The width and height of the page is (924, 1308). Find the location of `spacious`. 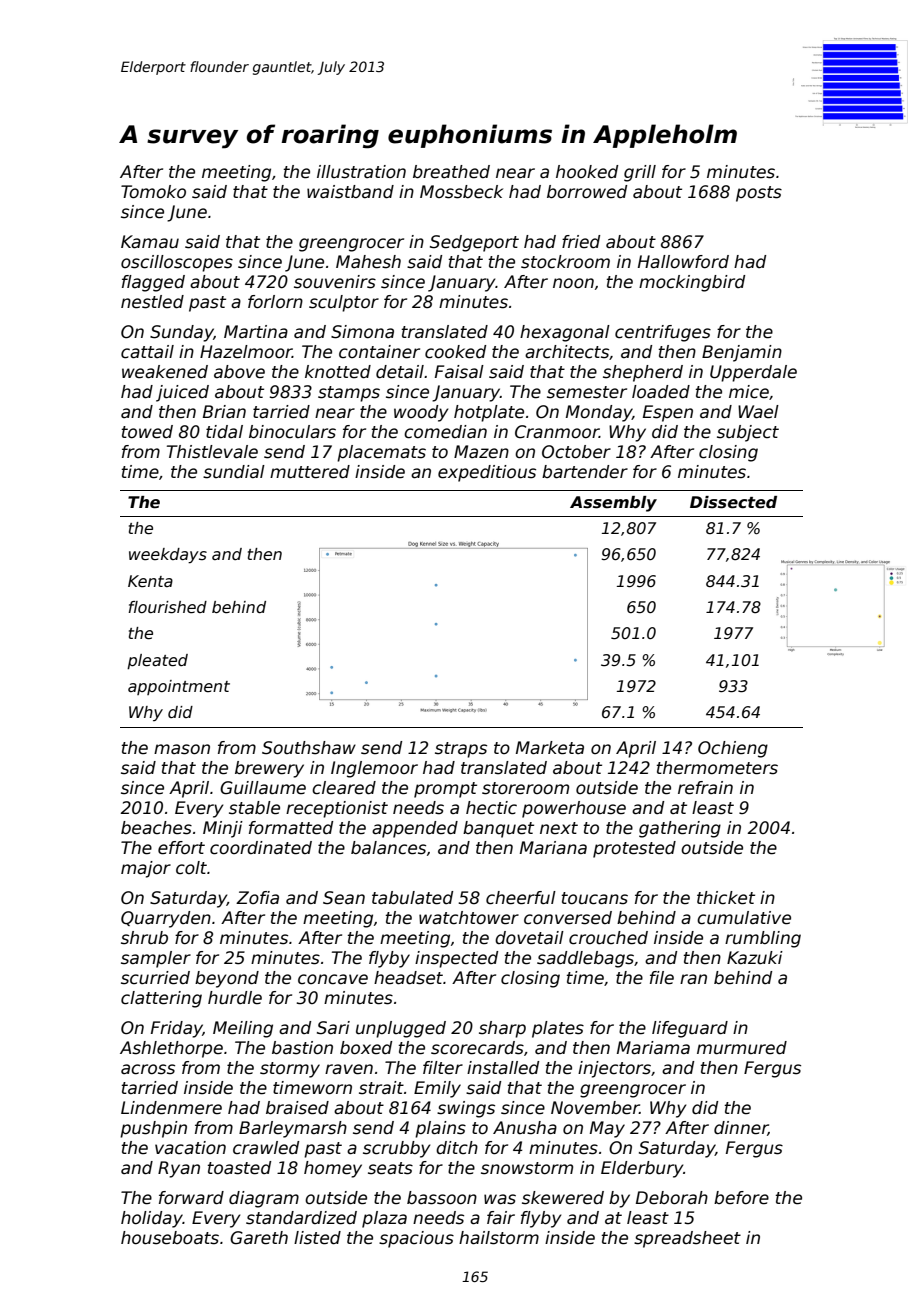

spacious is located at coordinates (416, 1239).
